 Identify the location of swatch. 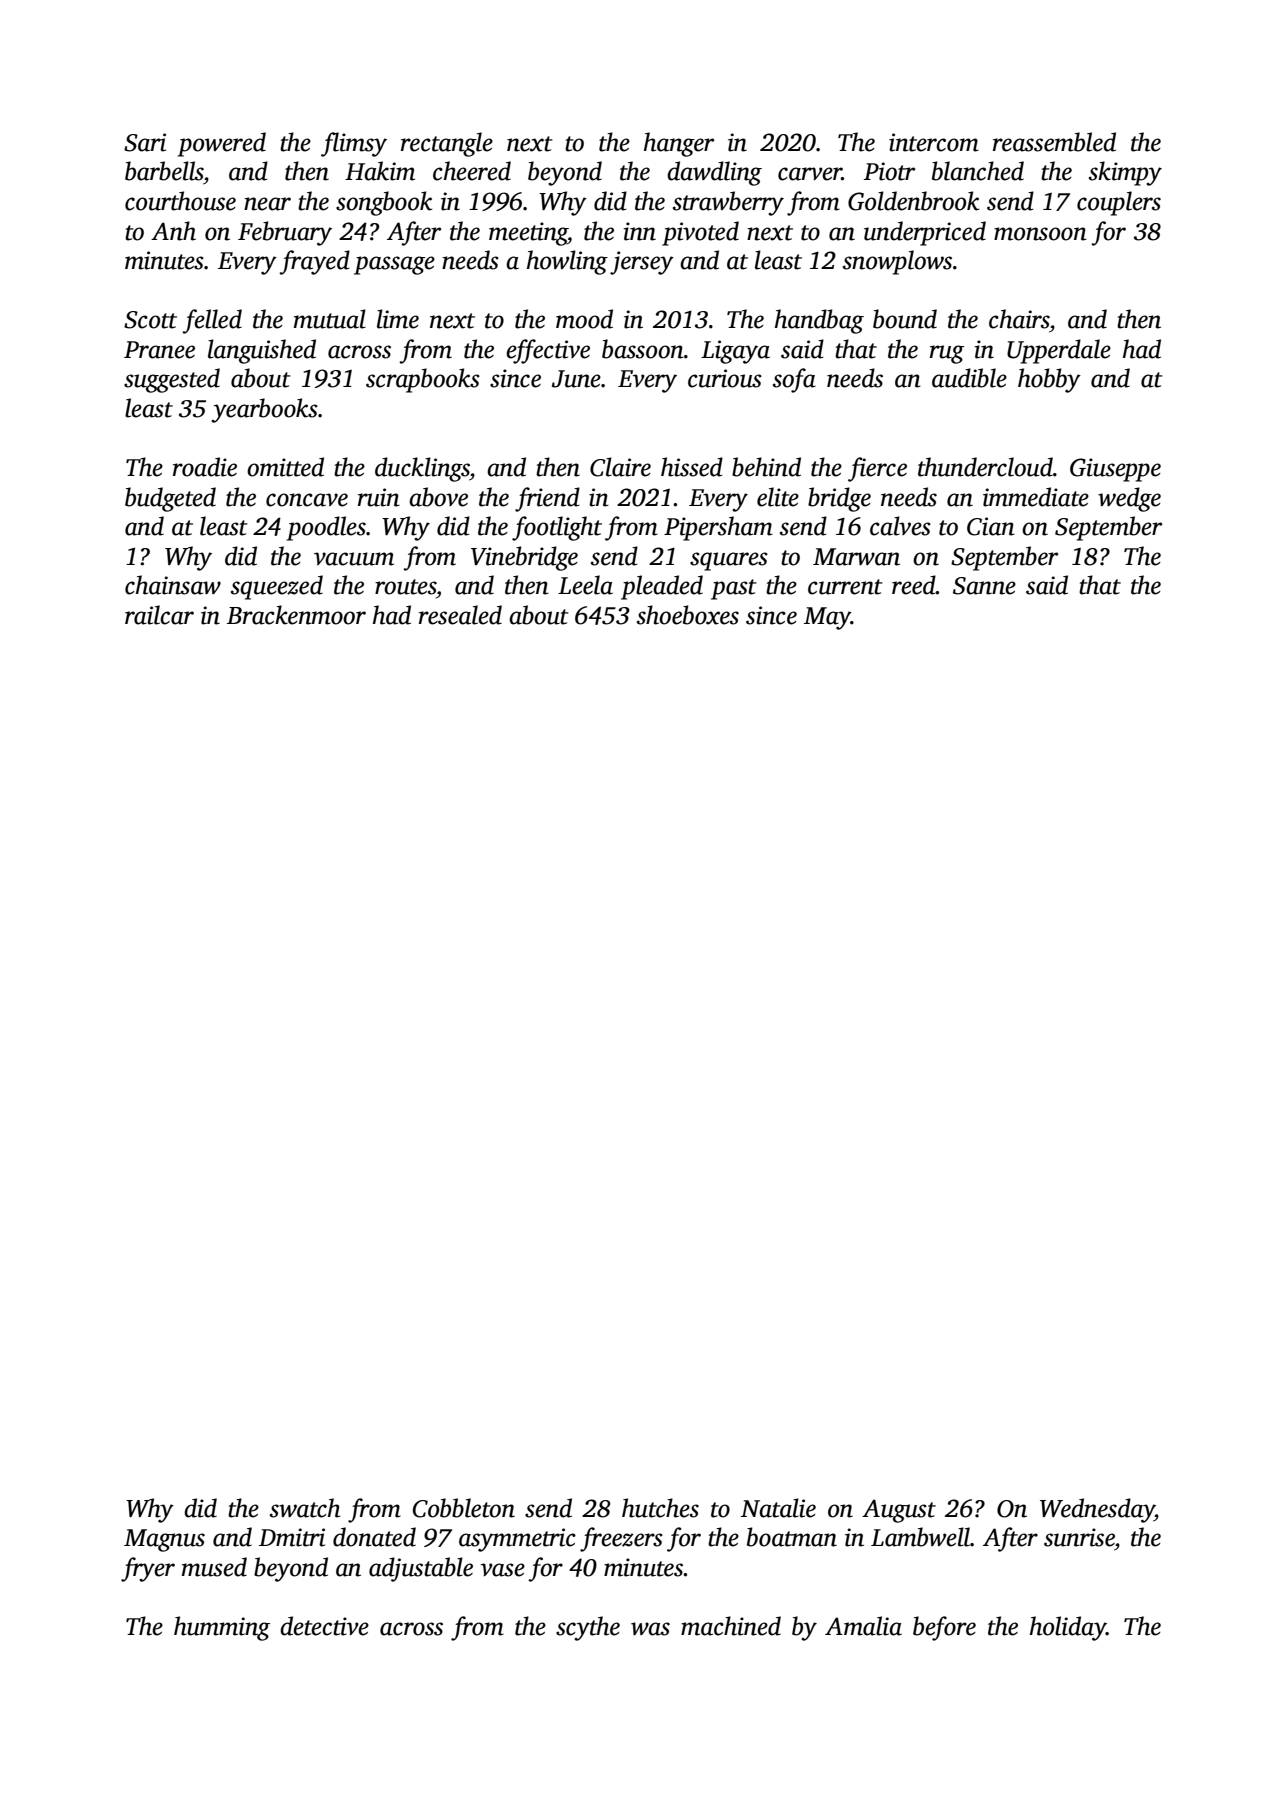
(305, 1508).
